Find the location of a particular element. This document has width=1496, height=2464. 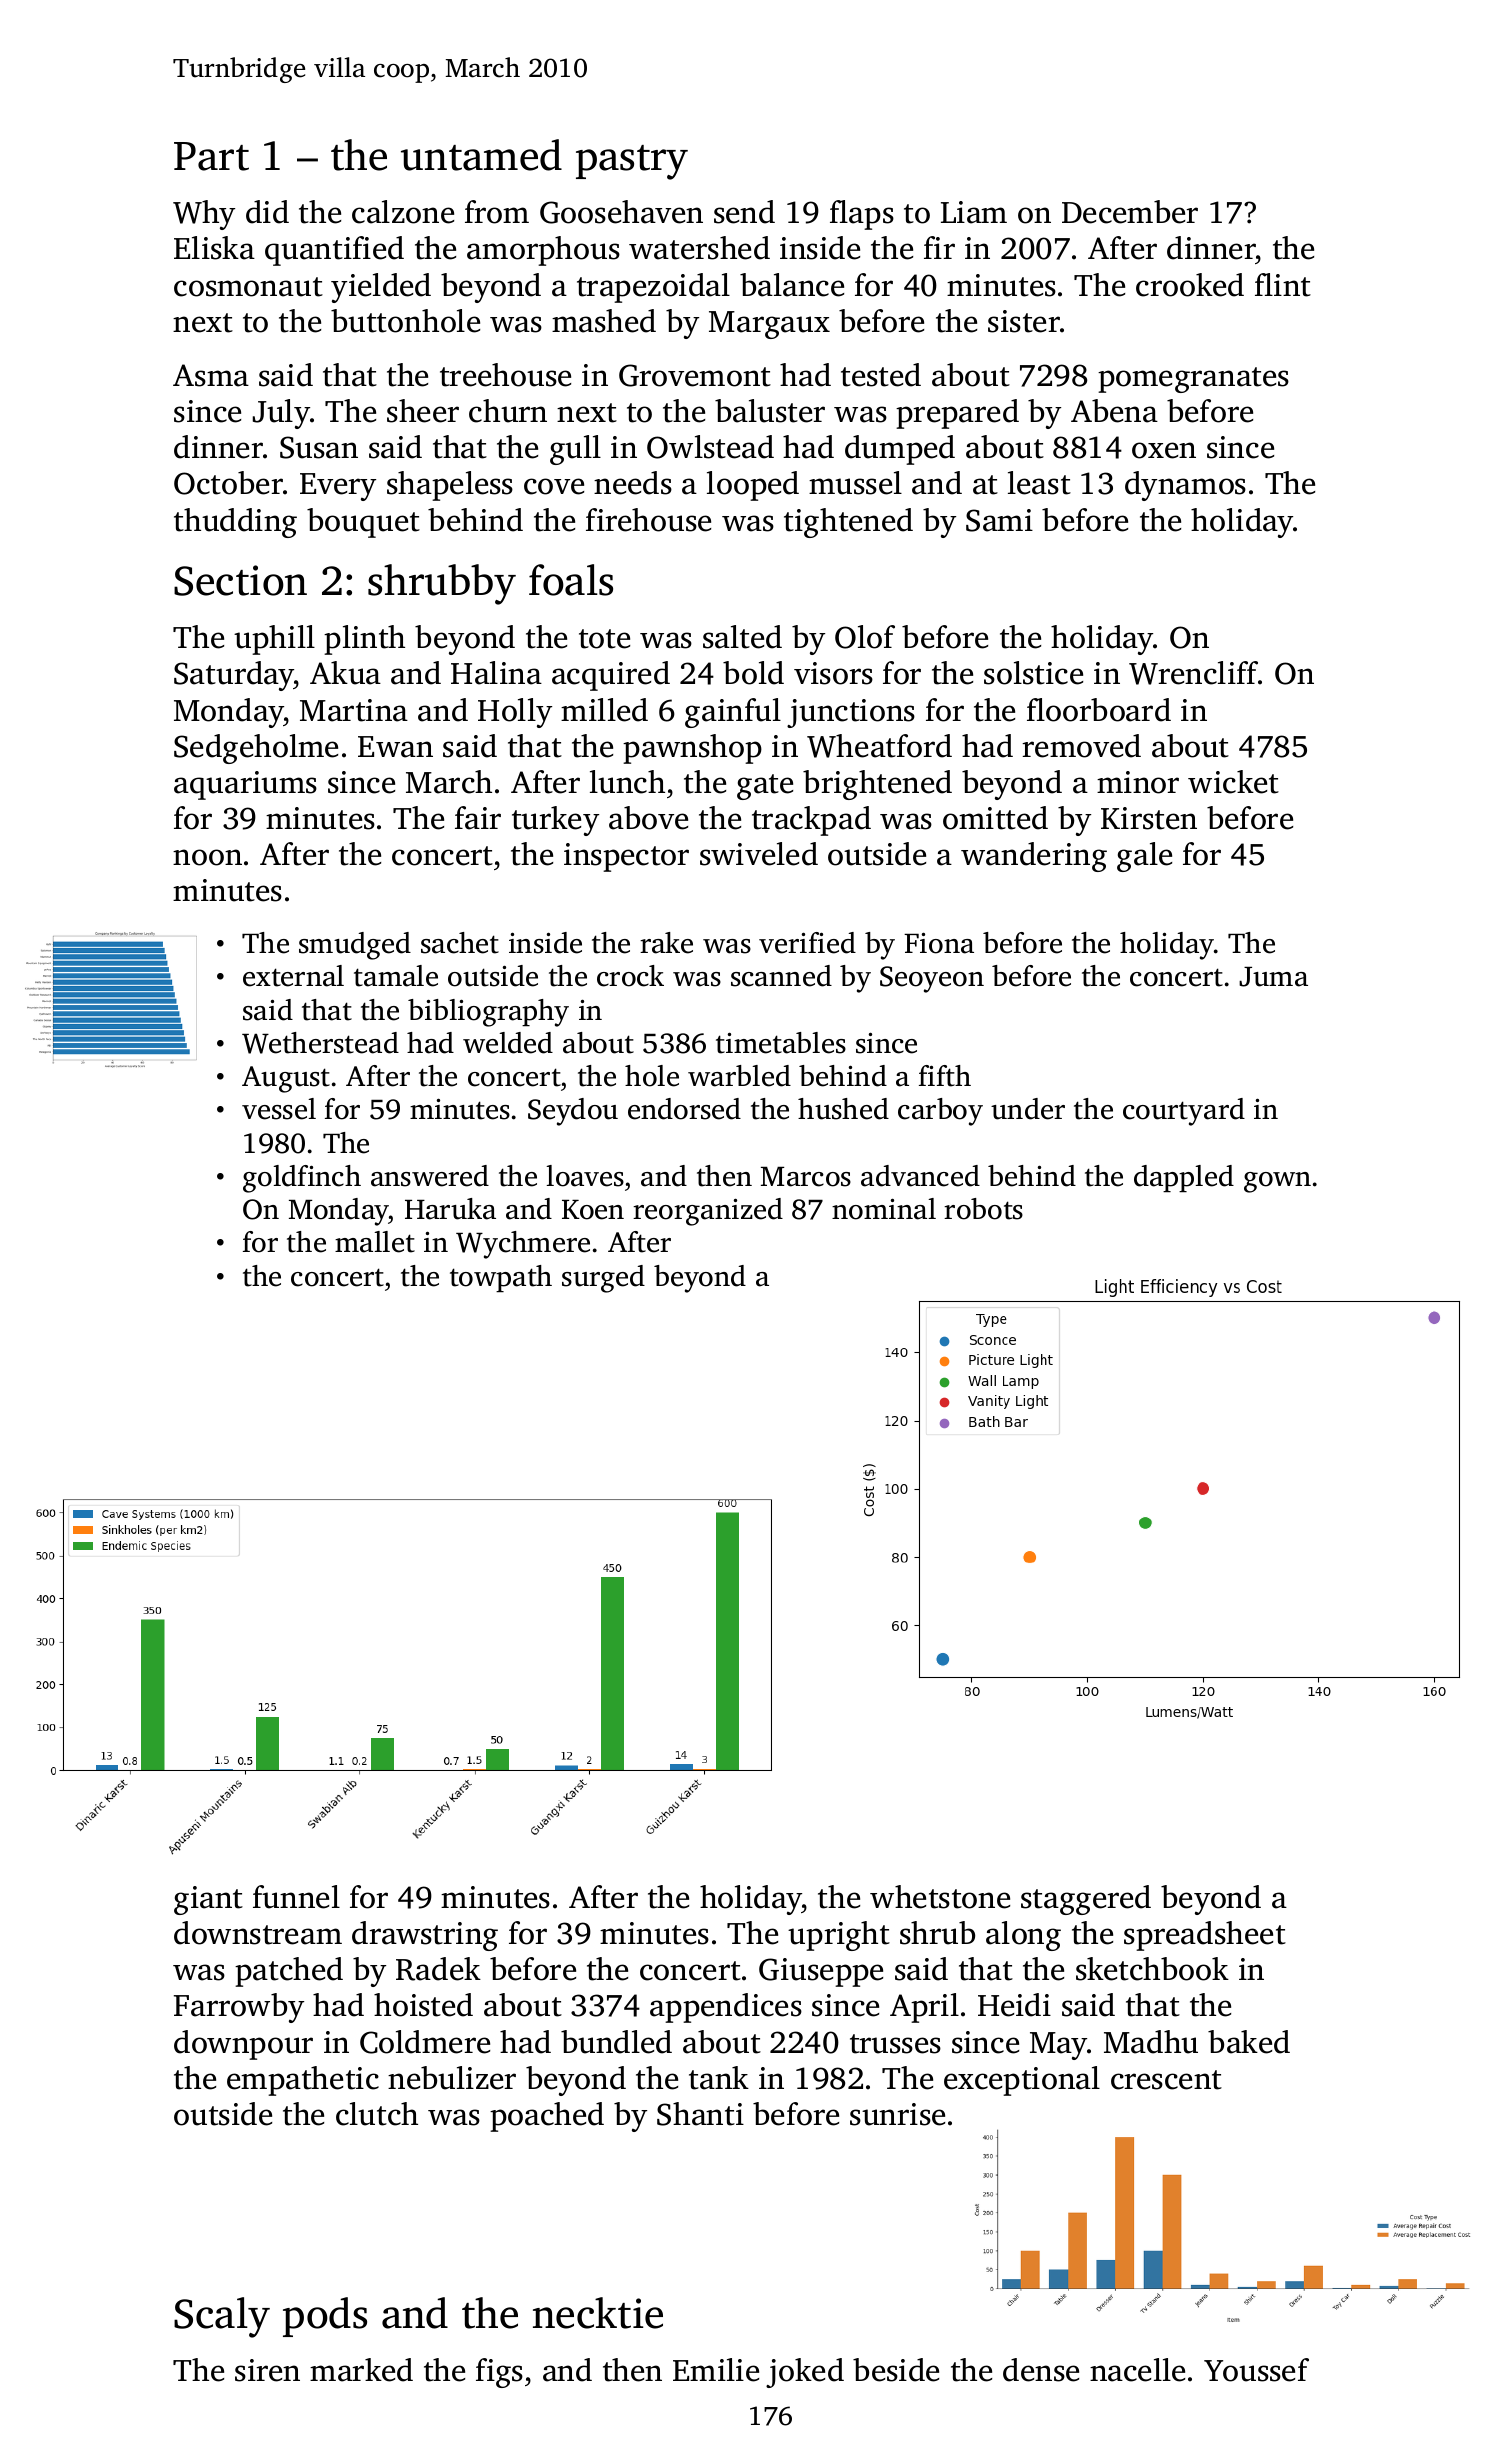

Wrencliff is located at coordinates (1194, 673).
